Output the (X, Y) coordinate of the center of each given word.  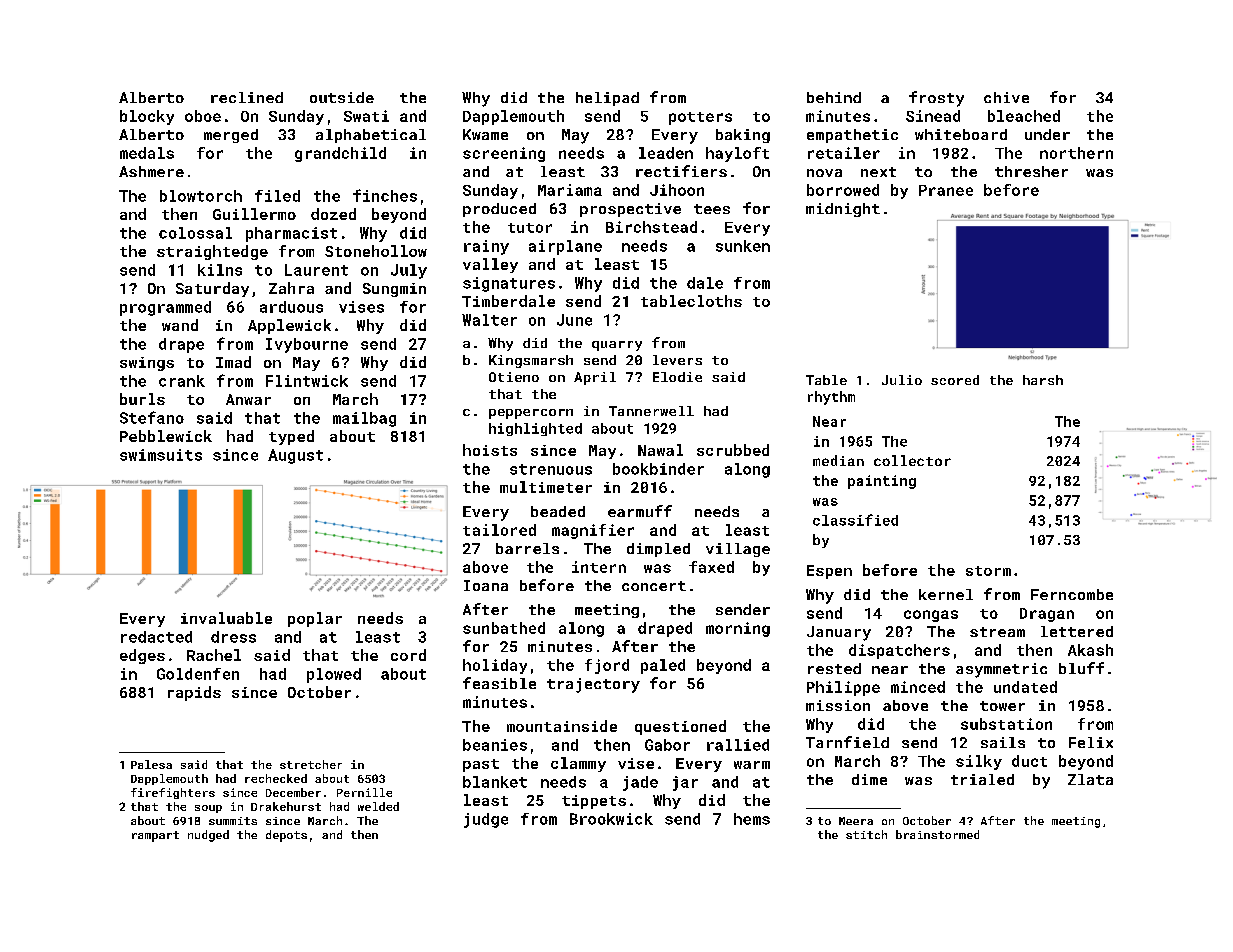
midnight (843, 210)
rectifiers (681, 171)
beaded (558, 511)
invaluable (226, 618)
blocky (147, 117)
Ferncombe (1072, 594)
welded (378, 806)
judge (486, 820)
